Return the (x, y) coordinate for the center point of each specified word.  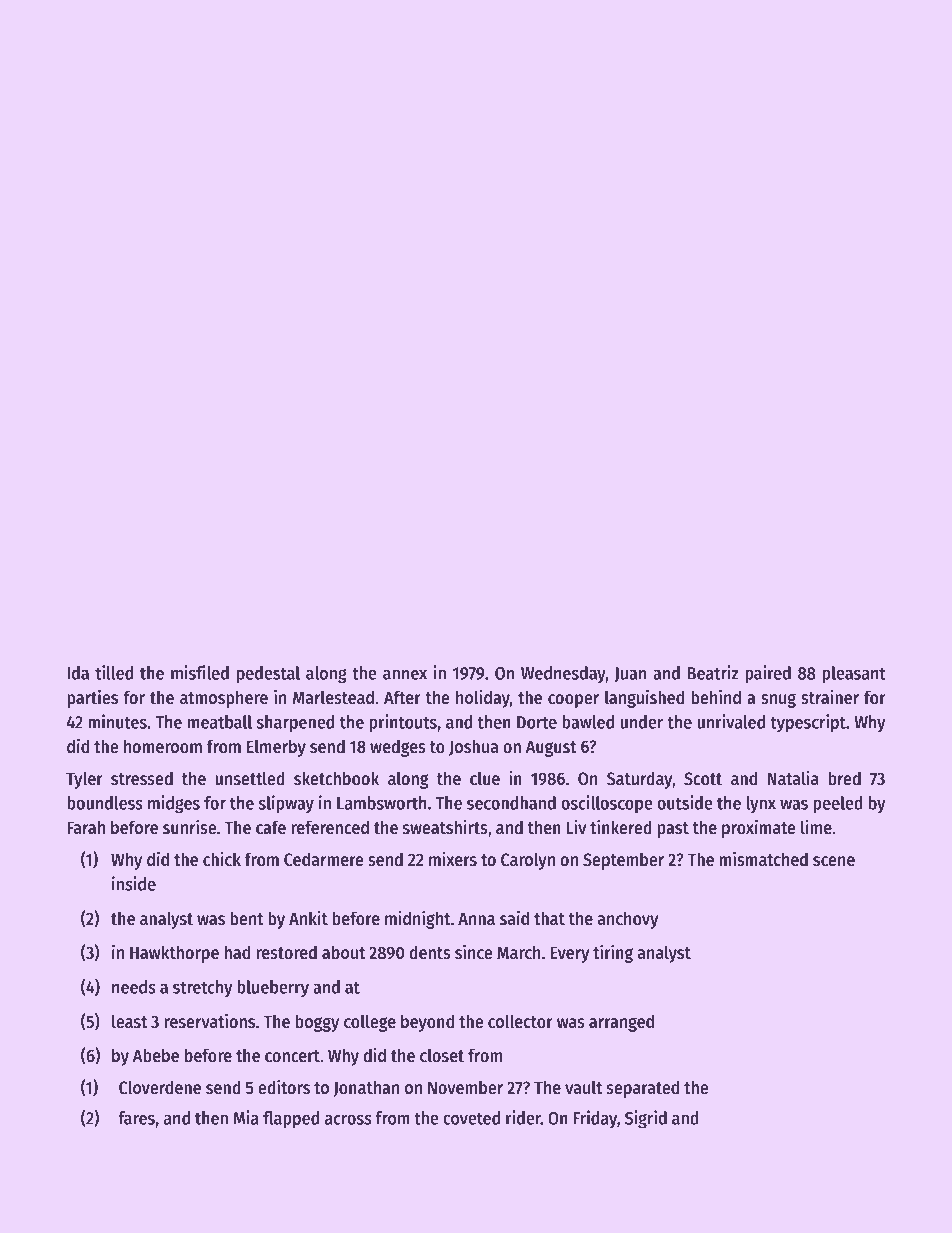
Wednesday (563, 675)
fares (136, 1118)
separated (642, 1089)
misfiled (200, 672)
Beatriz (712, 672)
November (465, 1087)
